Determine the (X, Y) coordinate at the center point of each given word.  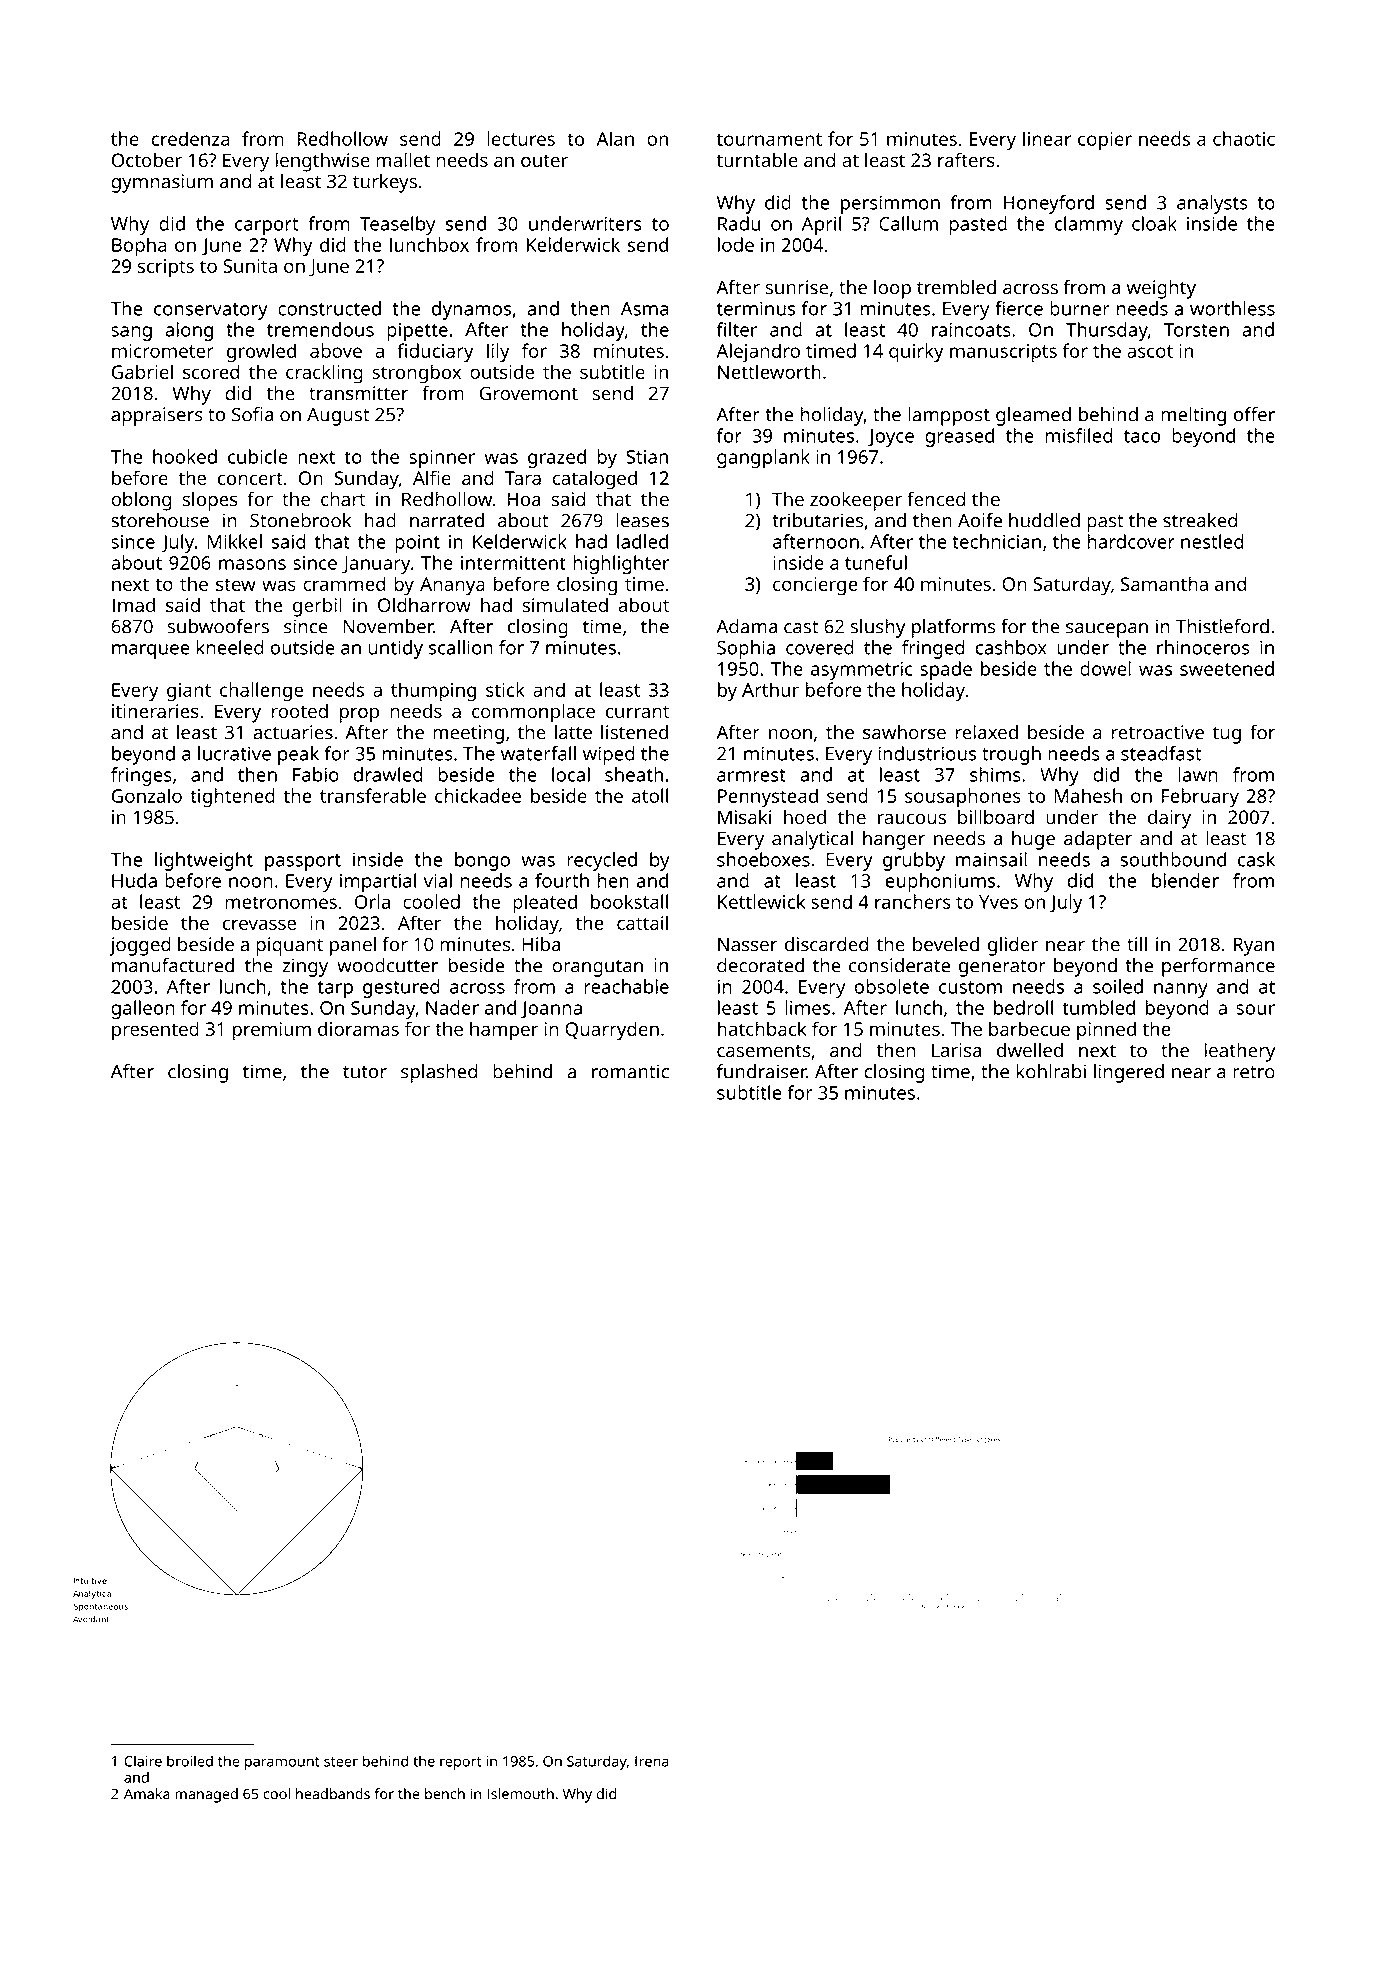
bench (445, 1794)
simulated (565, 604)
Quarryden (612, 1031)
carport (267, 226)
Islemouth (520, 1794)
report (461, 1763)
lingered (1129, 1073)
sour (1255, 1009)
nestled (1212, 541)
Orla (372, 901)
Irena (652, 1761)
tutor (365, 1072)
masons (252, 564)
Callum (908, 223)
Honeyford (1049, 204)
